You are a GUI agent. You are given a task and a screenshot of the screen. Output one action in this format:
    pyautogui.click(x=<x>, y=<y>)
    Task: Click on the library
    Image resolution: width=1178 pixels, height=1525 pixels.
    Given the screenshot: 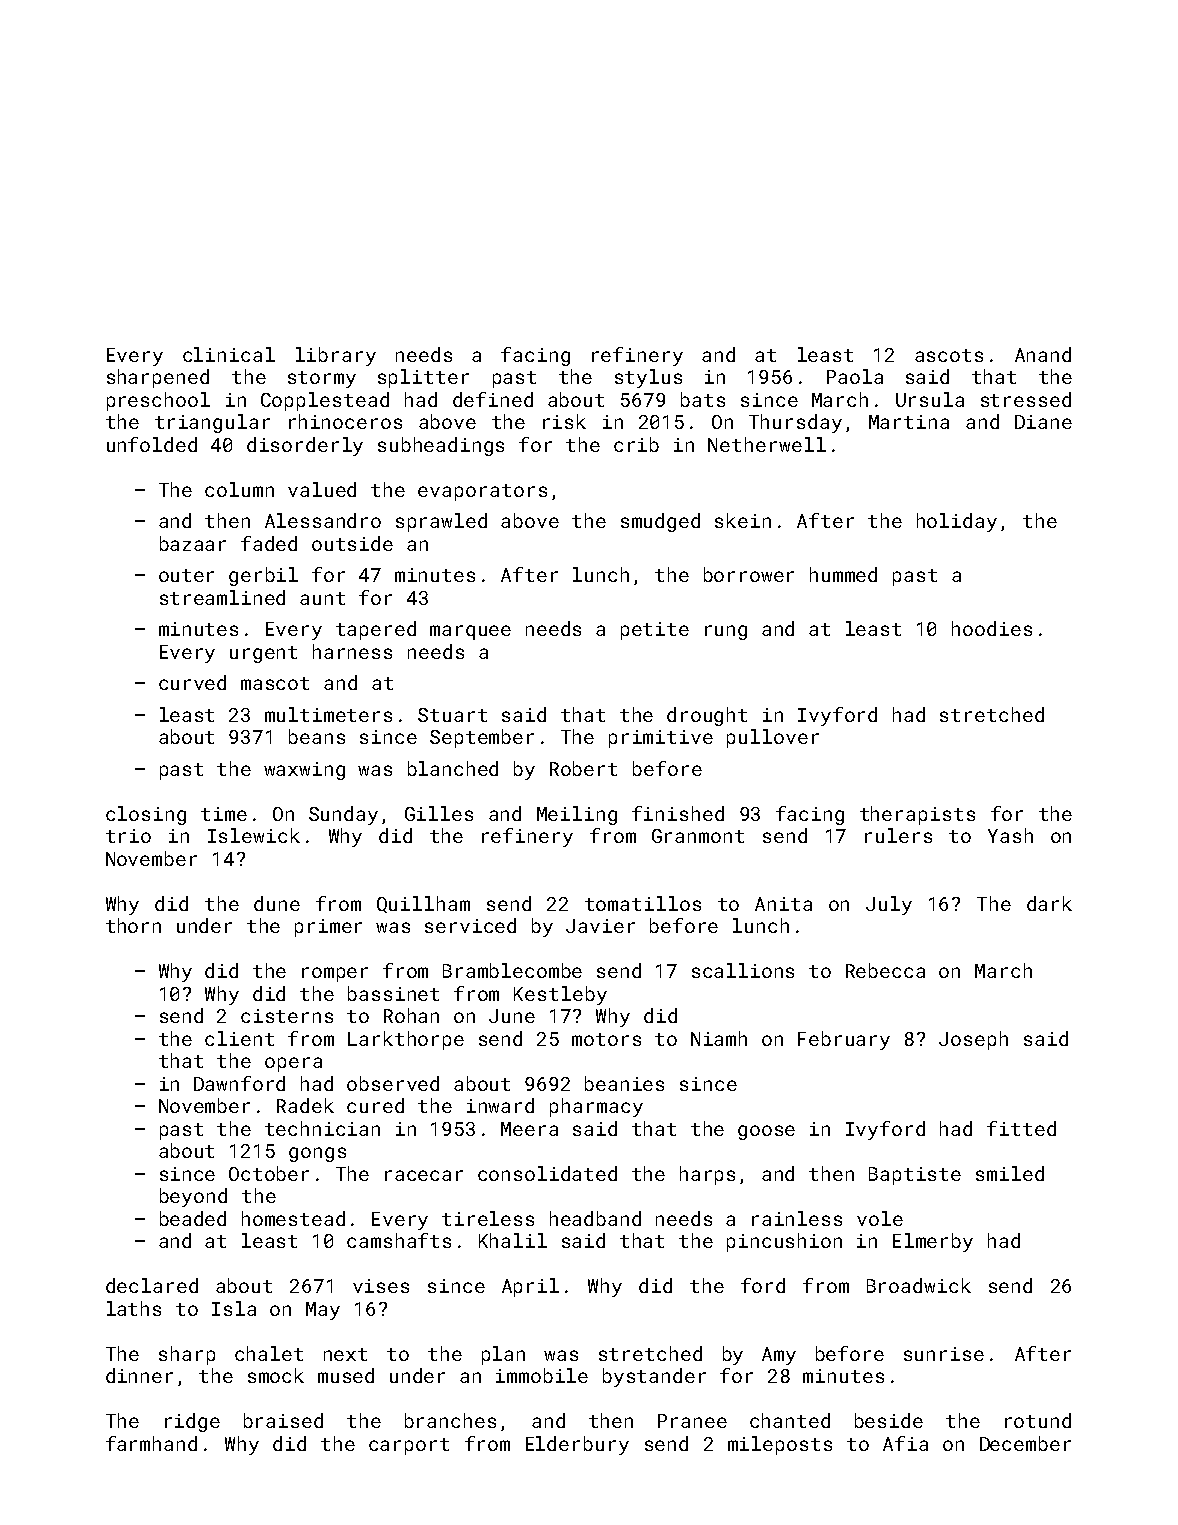 What is the action you would take?
    pyautogui.click(x=336, y=356)
